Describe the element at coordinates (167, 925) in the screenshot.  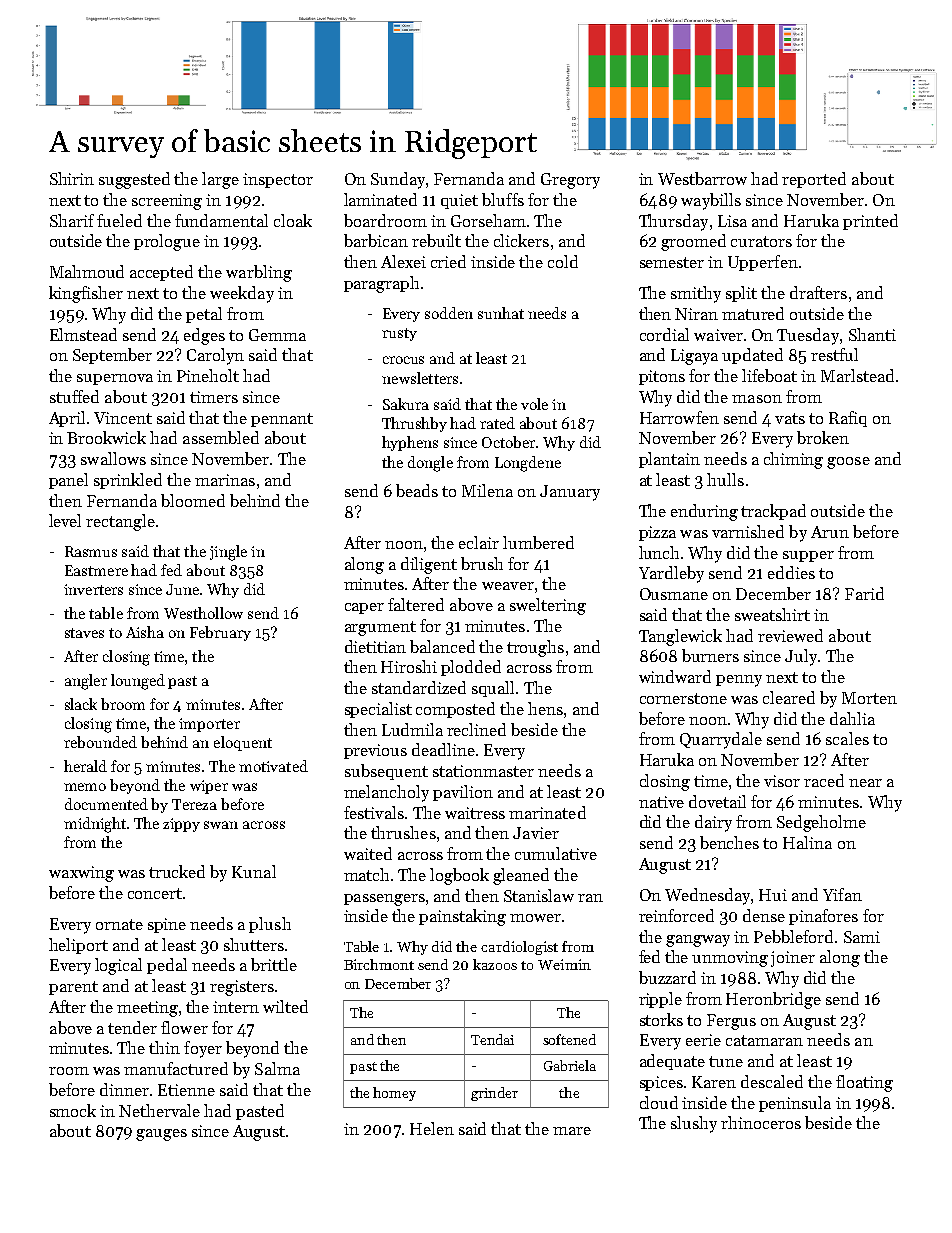
I see `spine` at that location.
